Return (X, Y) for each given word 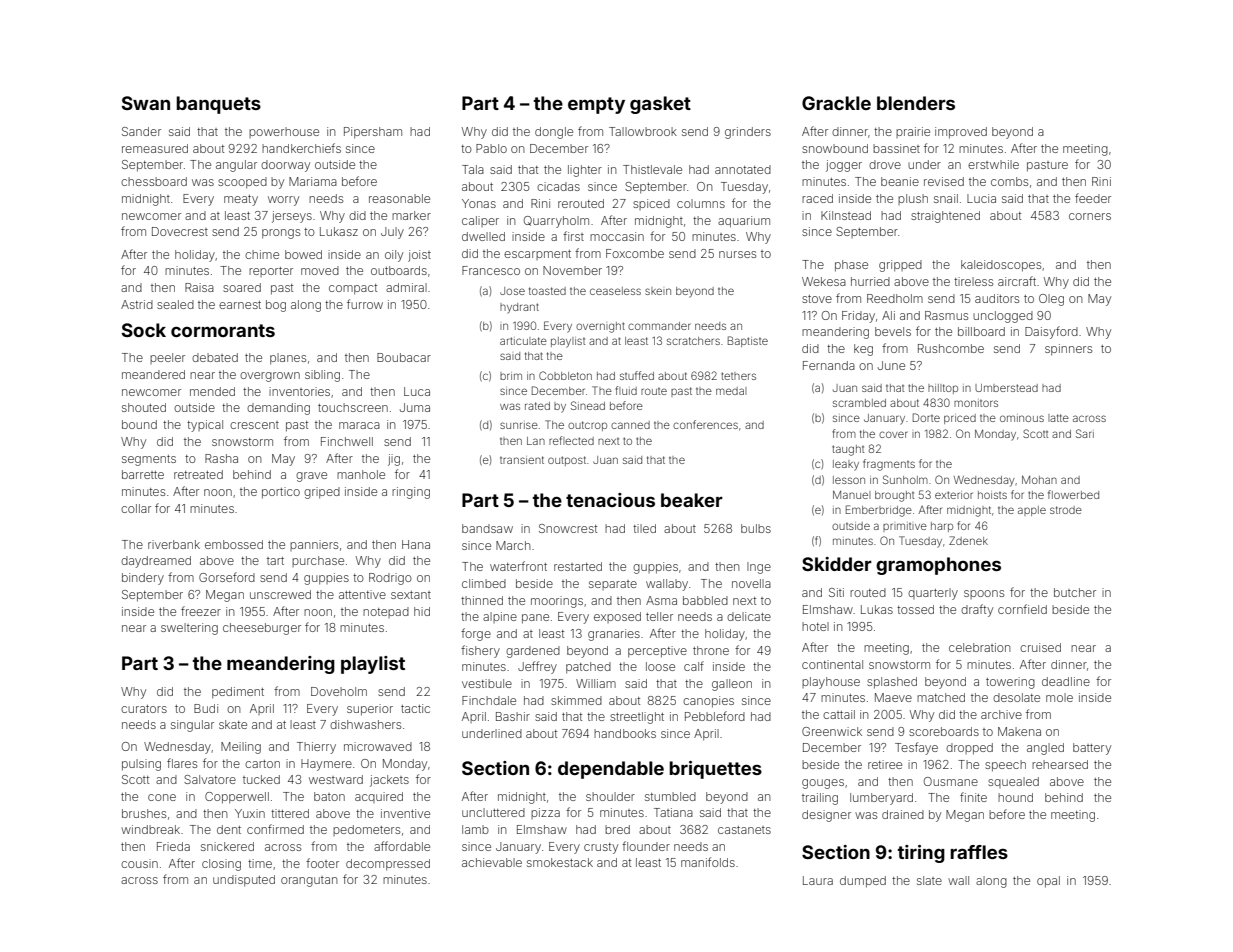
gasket (660, 105)
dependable (611, 770)
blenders (916, 103)
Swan (146, 103)
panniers (314, 545)
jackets (389, 781)
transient (522, 460)
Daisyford (1051, 332)
